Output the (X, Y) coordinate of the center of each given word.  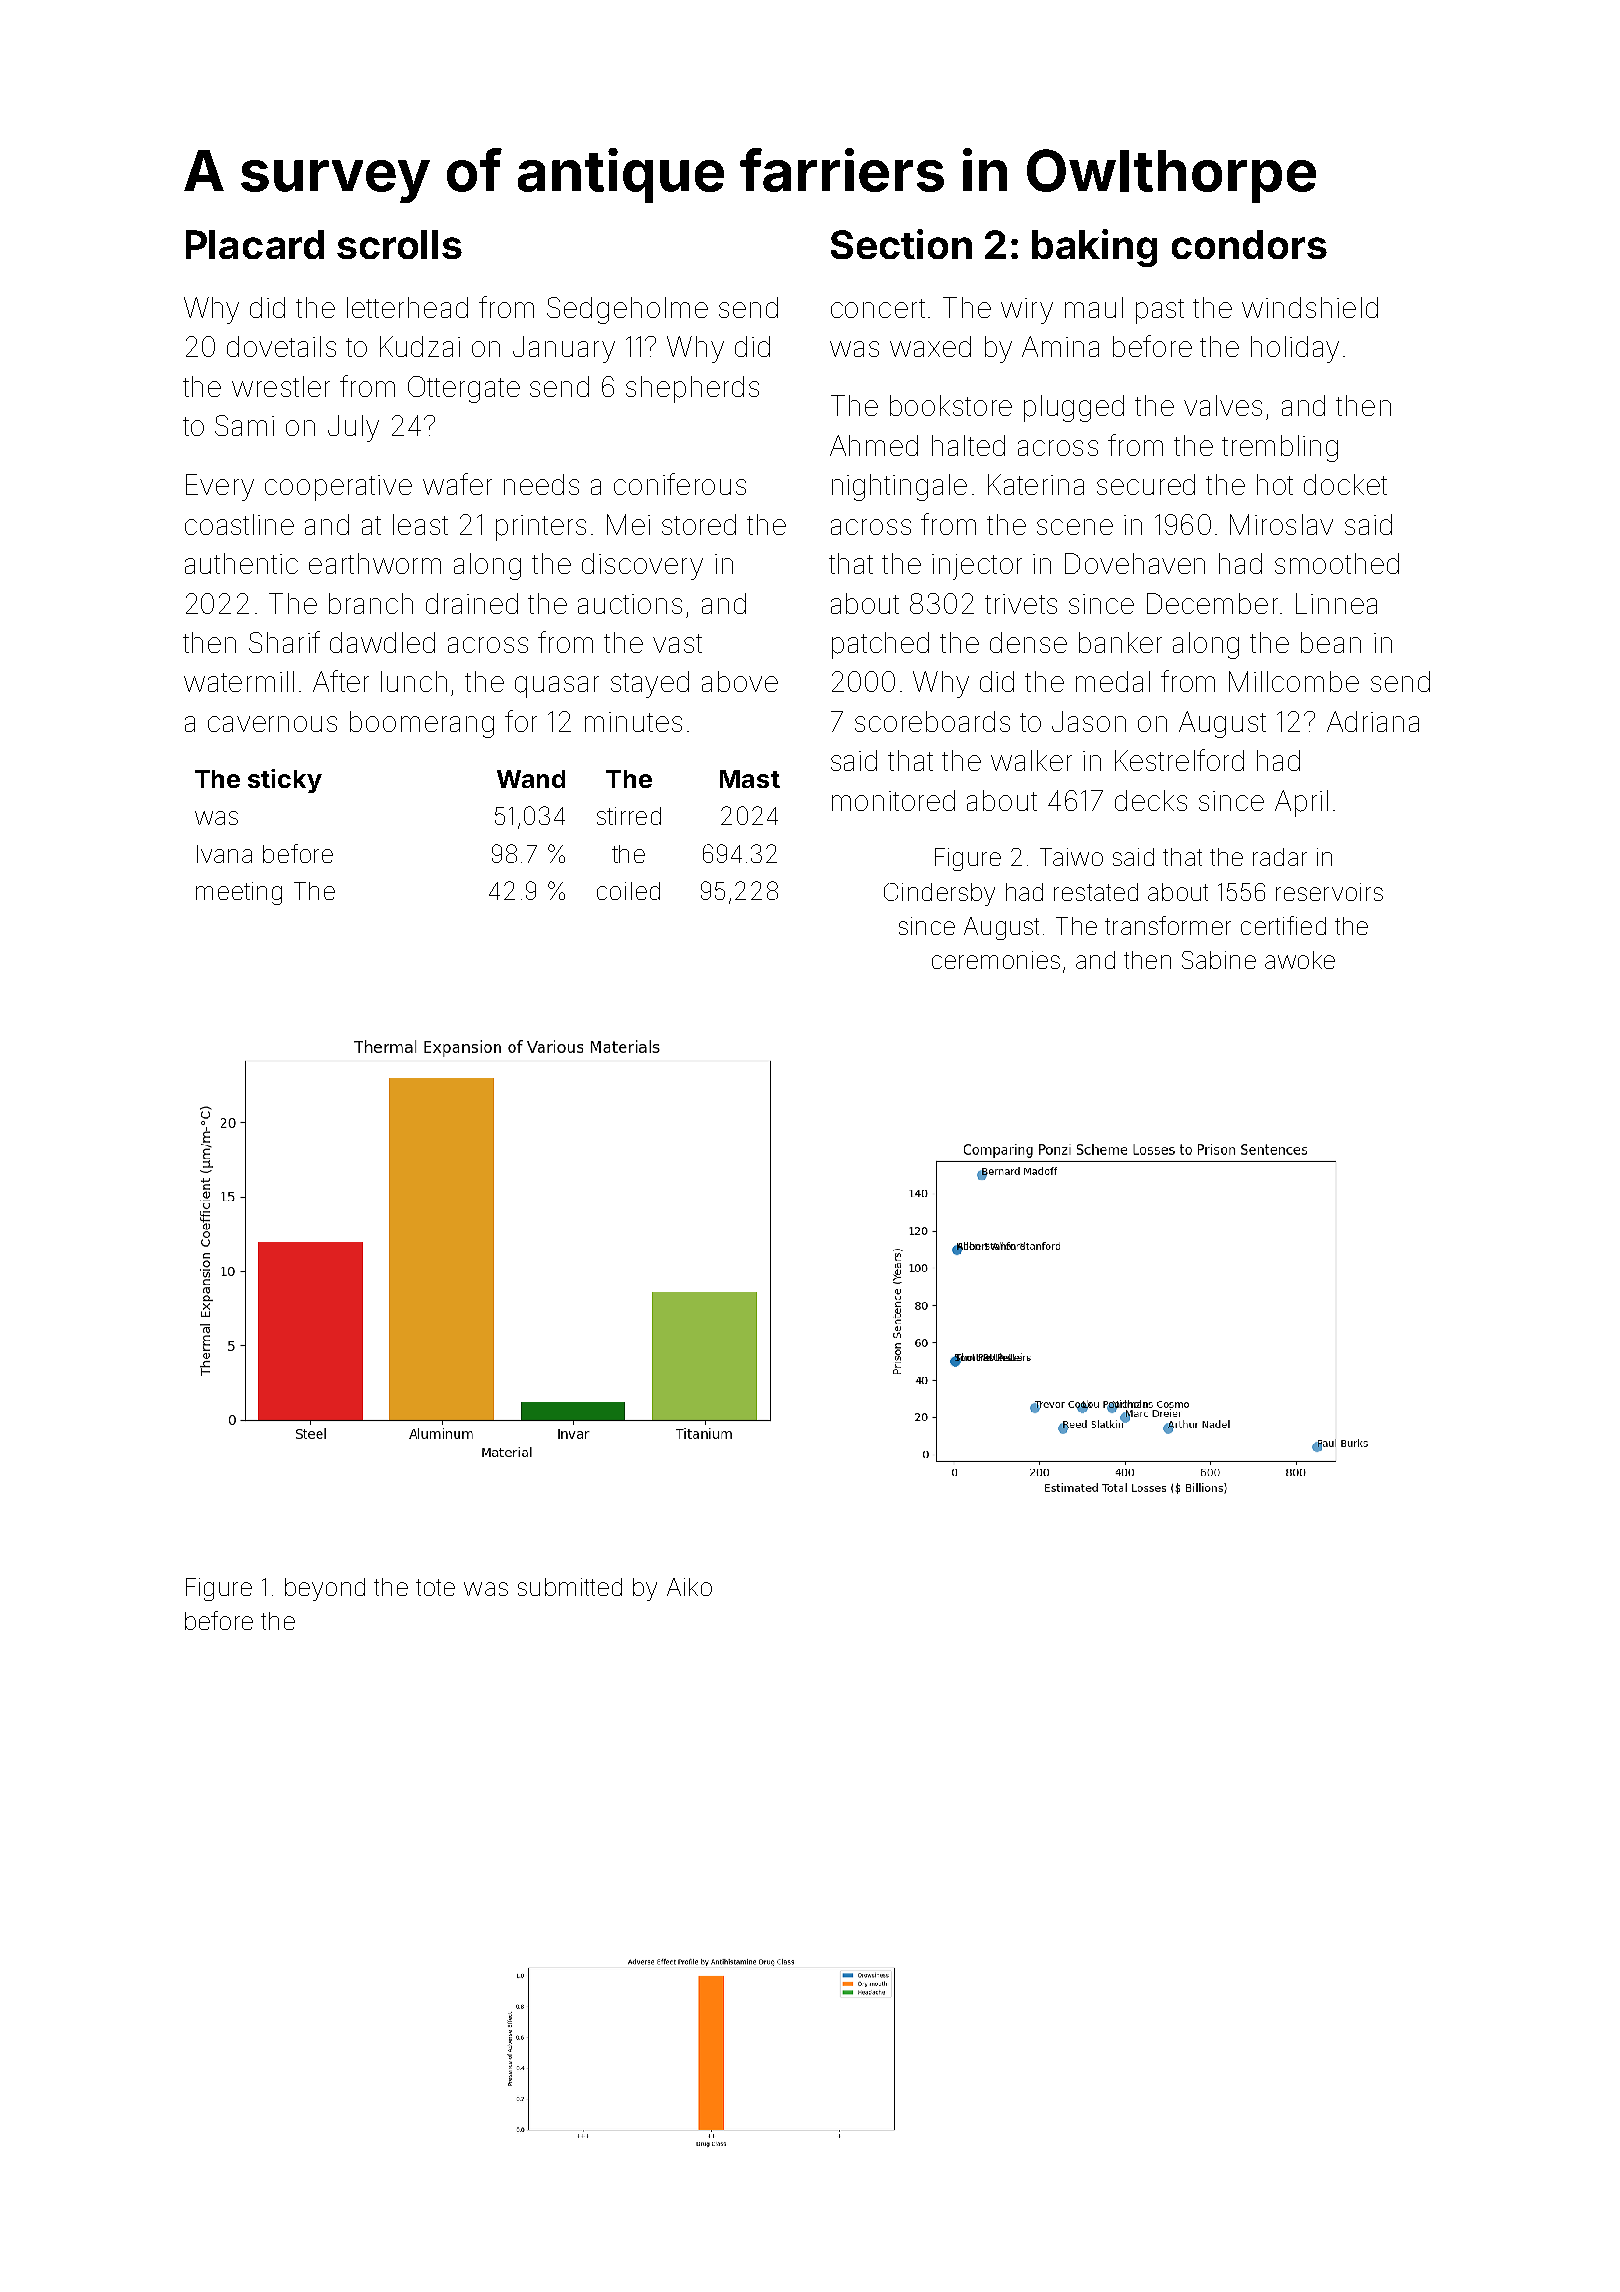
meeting (239, 893)
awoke (1300, 960)
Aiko (689, 1587)
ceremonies (996, 960)
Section (901, 244)
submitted (570, 1587)
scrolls (399, 244)
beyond (325, 1589)
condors (1249, 244)
